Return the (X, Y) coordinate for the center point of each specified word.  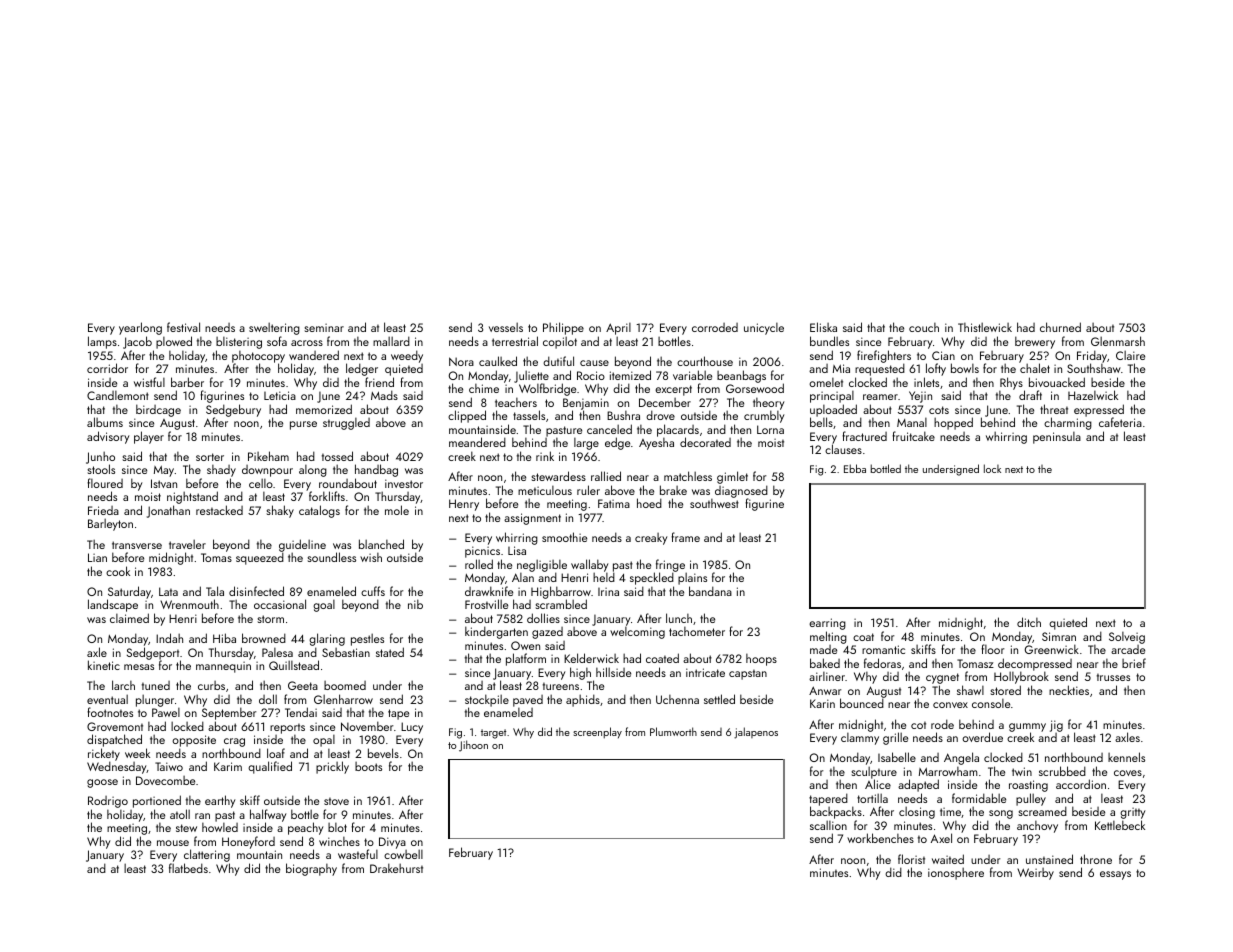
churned (1060, 327)
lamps (102, 342)
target (493, 734)
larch (123, 685)
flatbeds (188, 868)
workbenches (880, 838)
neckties (1069, 690)
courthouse (705, 361)
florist (911, 859)
